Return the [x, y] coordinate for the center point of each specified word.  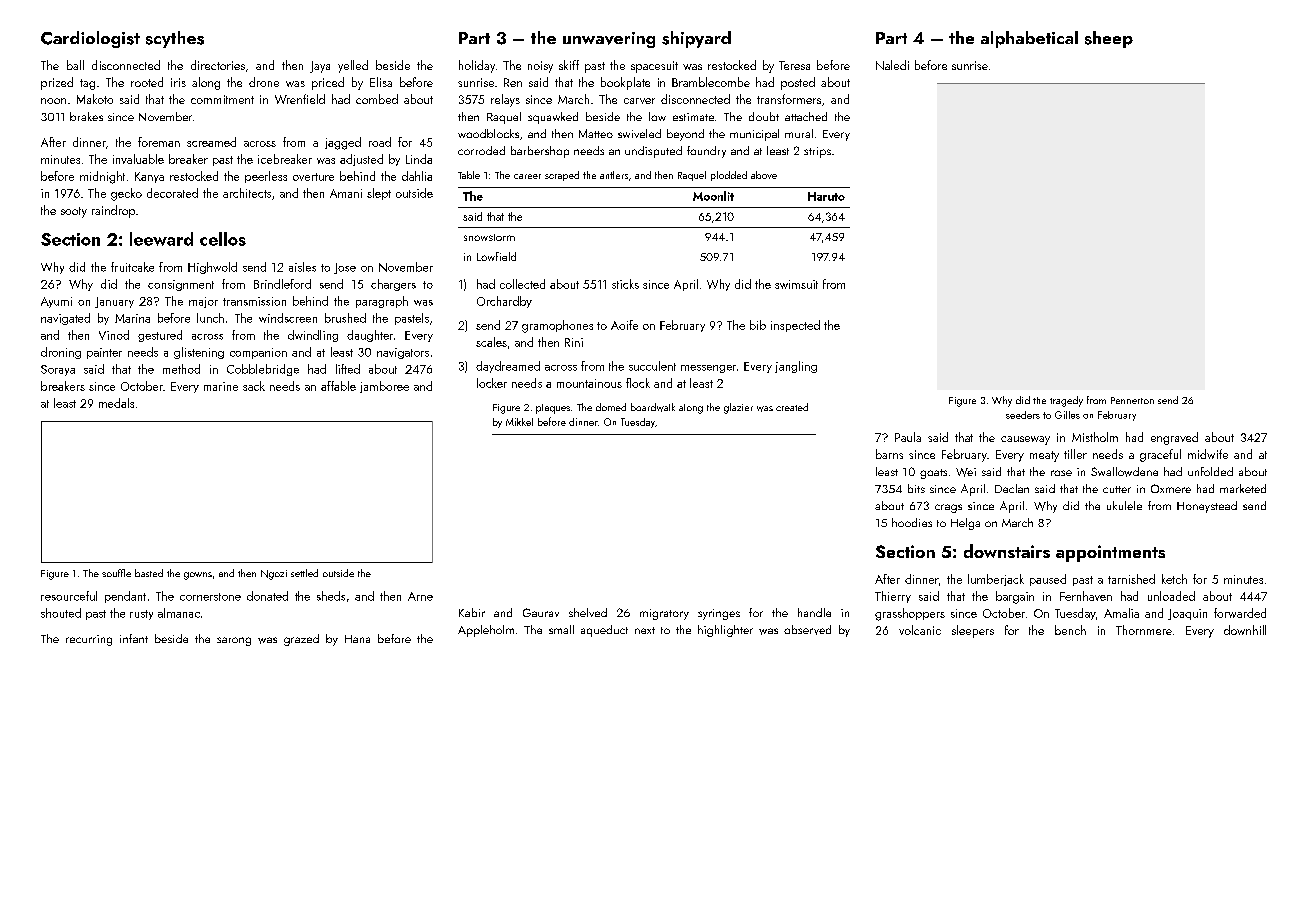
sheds [331, 596]
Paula [908, 437]
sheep [1109, 39]
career [527, 176]
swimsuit [796, 284]
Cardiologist [90, 39]
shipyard [696, 39]
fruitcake [132, 267]
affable [338, 386]
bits [916, 488]
